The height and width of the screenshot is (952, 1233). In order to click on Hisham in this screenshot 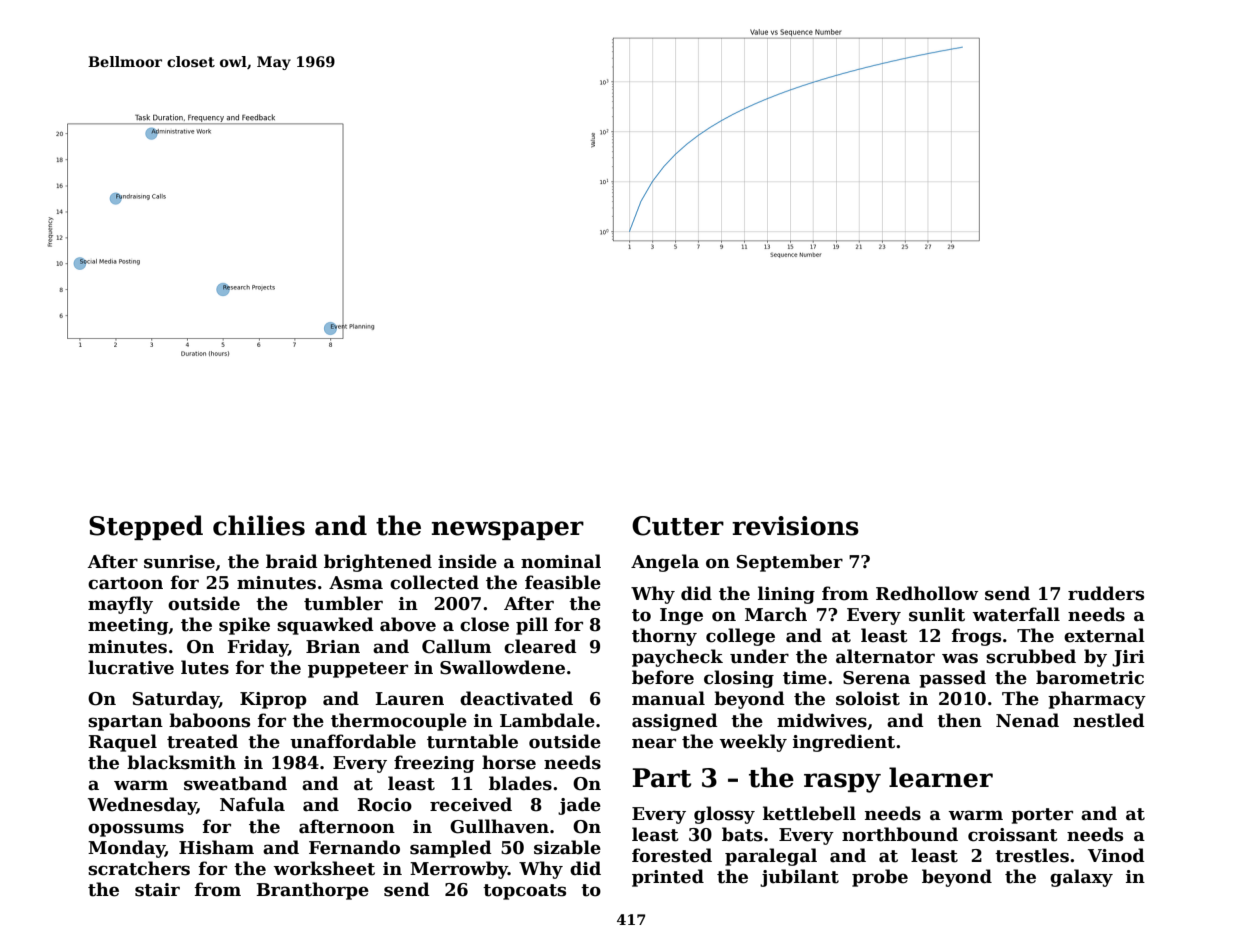, I will do `click(216, 847)`.
